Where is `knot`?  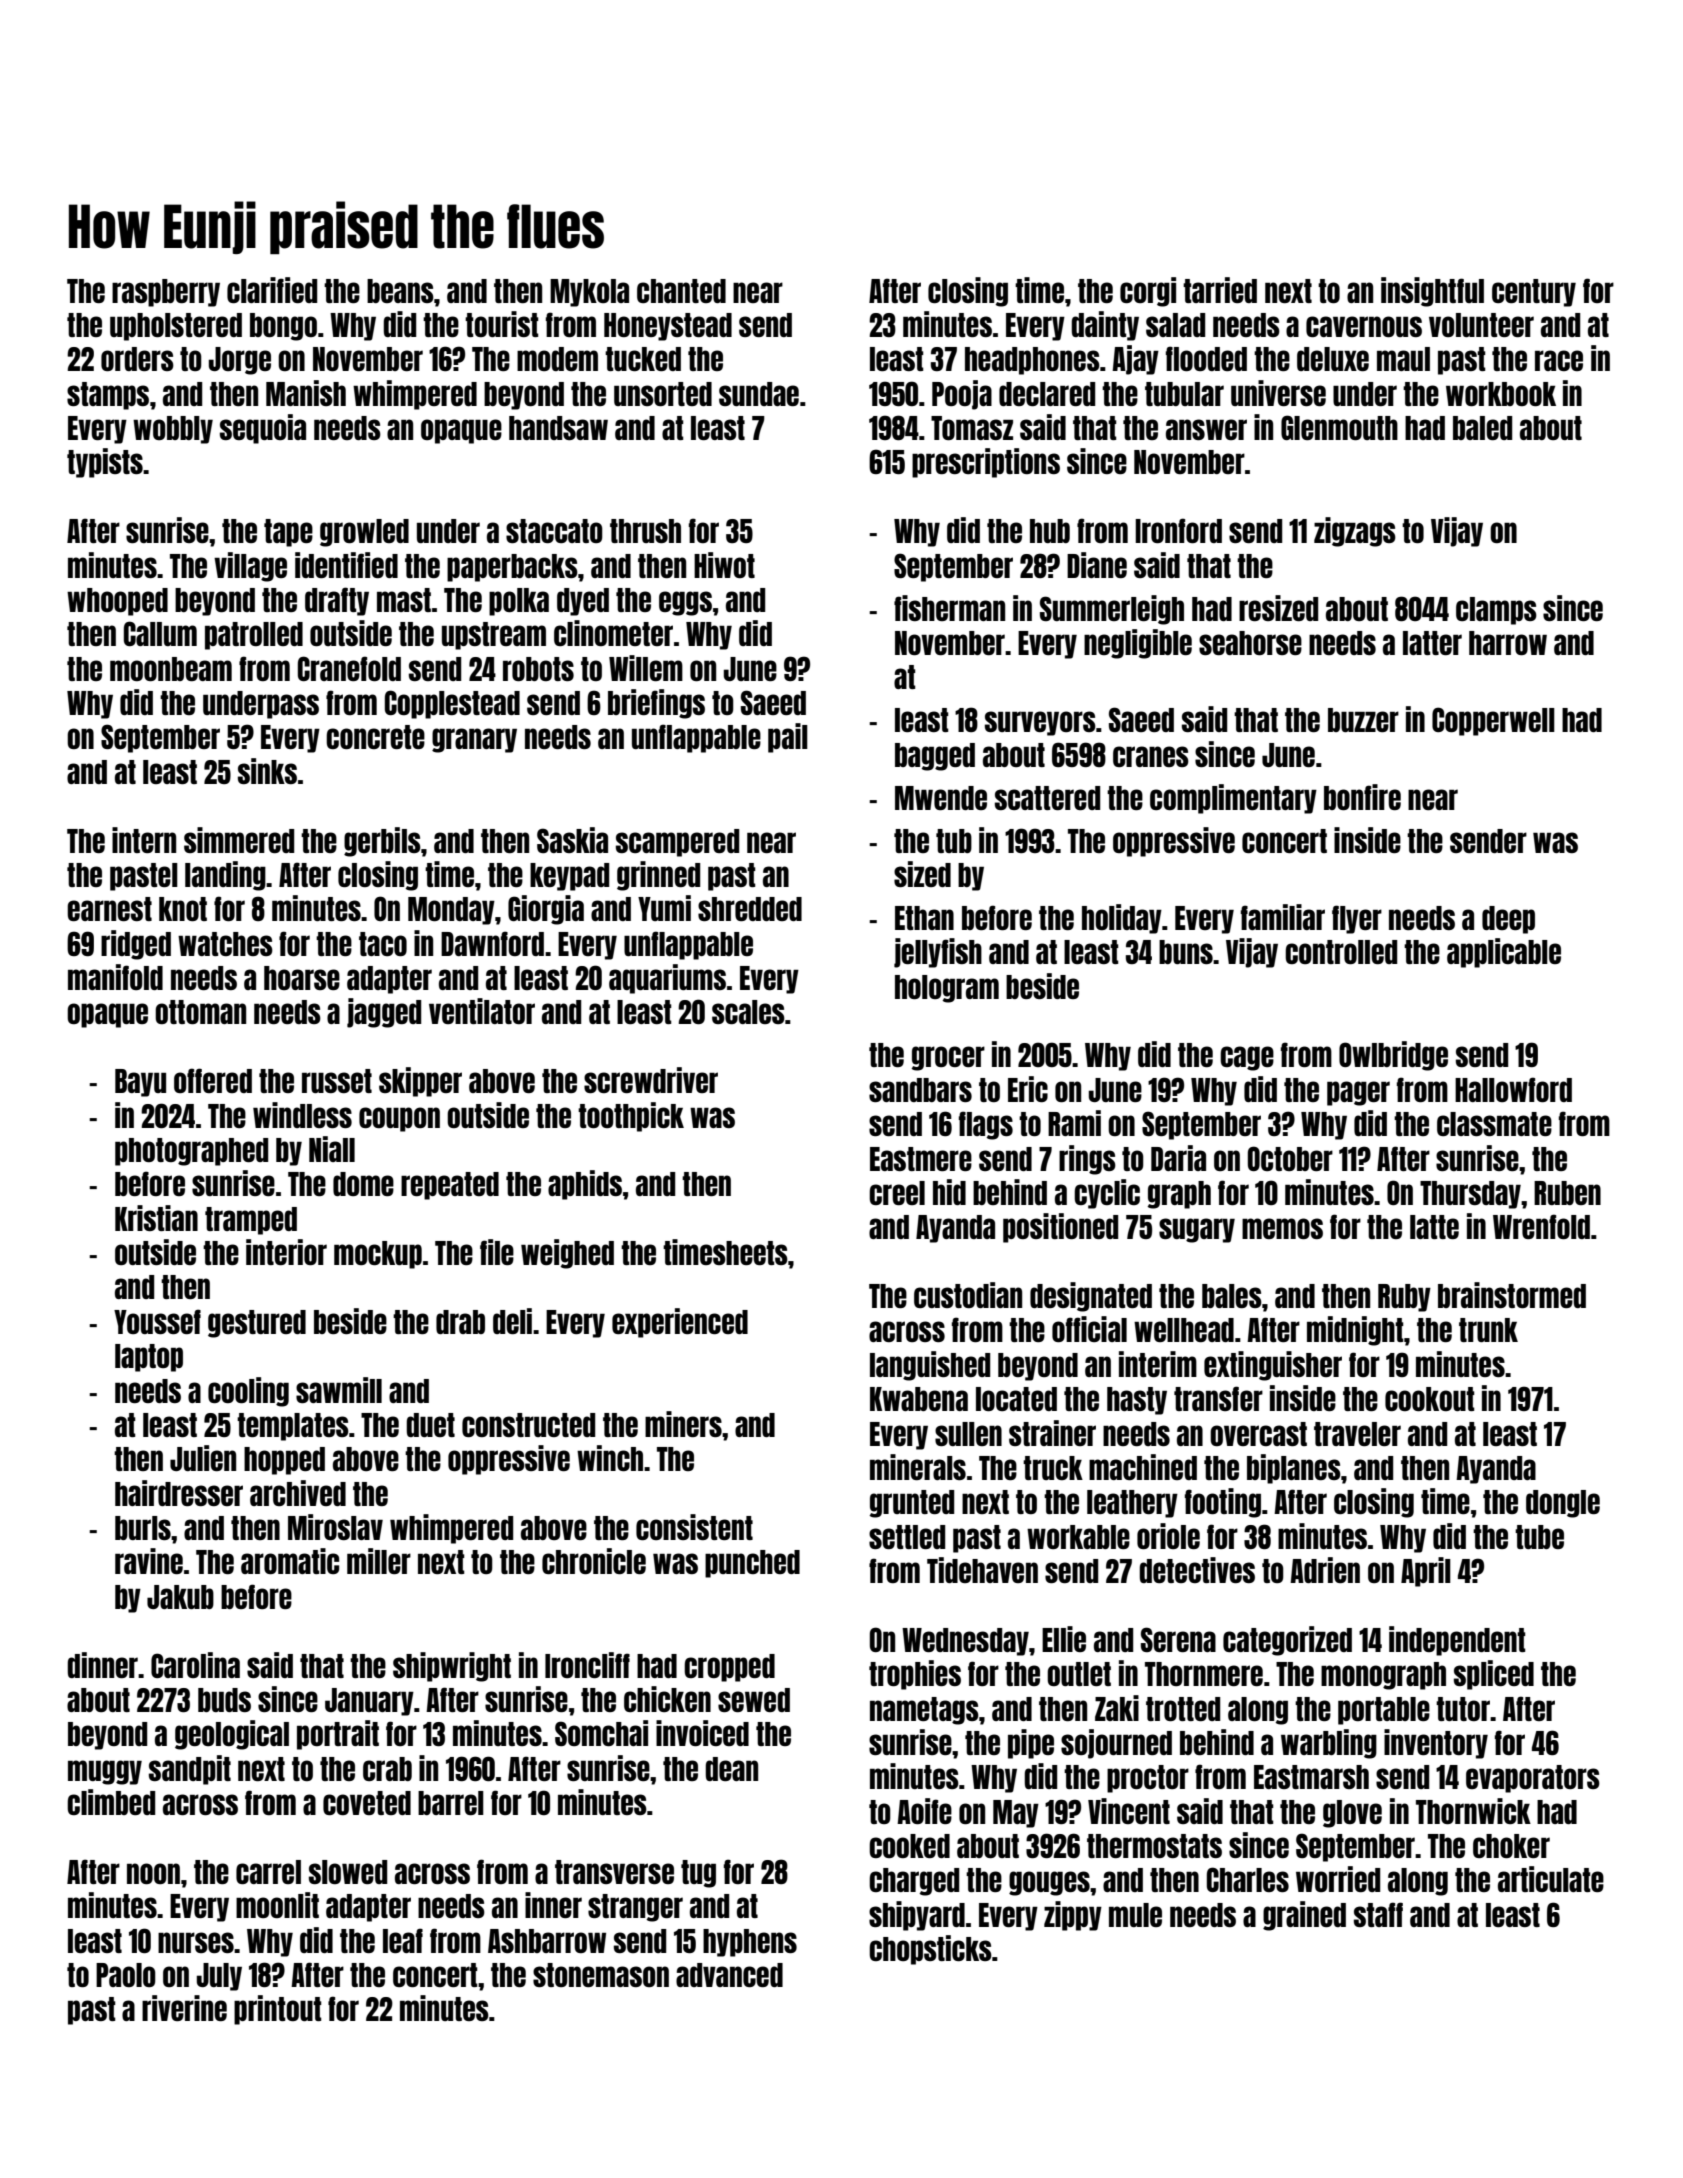
knot is located at coordinates (183, 909).
